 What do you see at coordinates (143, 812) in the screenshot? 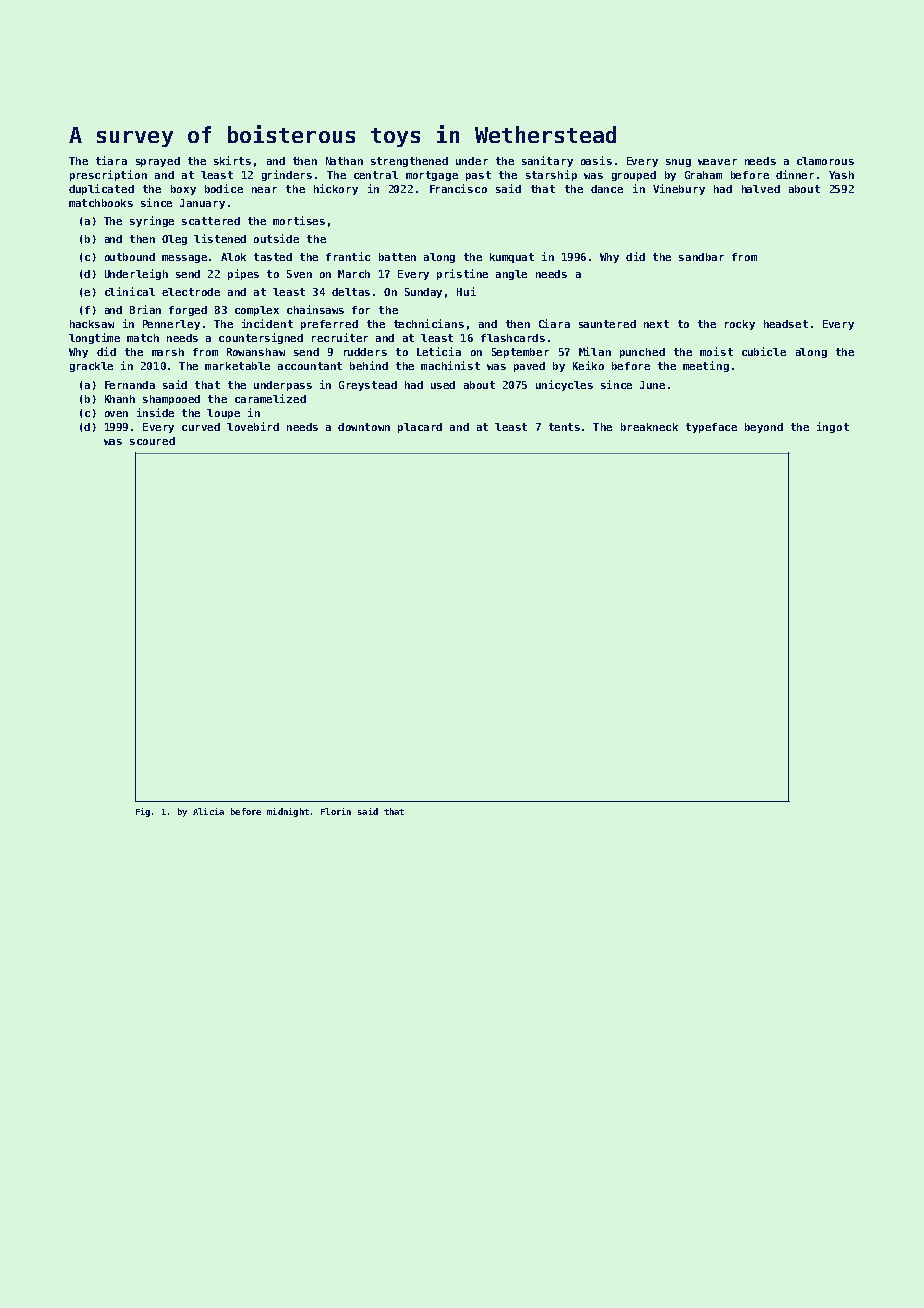
I see `Fig` at bounding box center [143, 812].
